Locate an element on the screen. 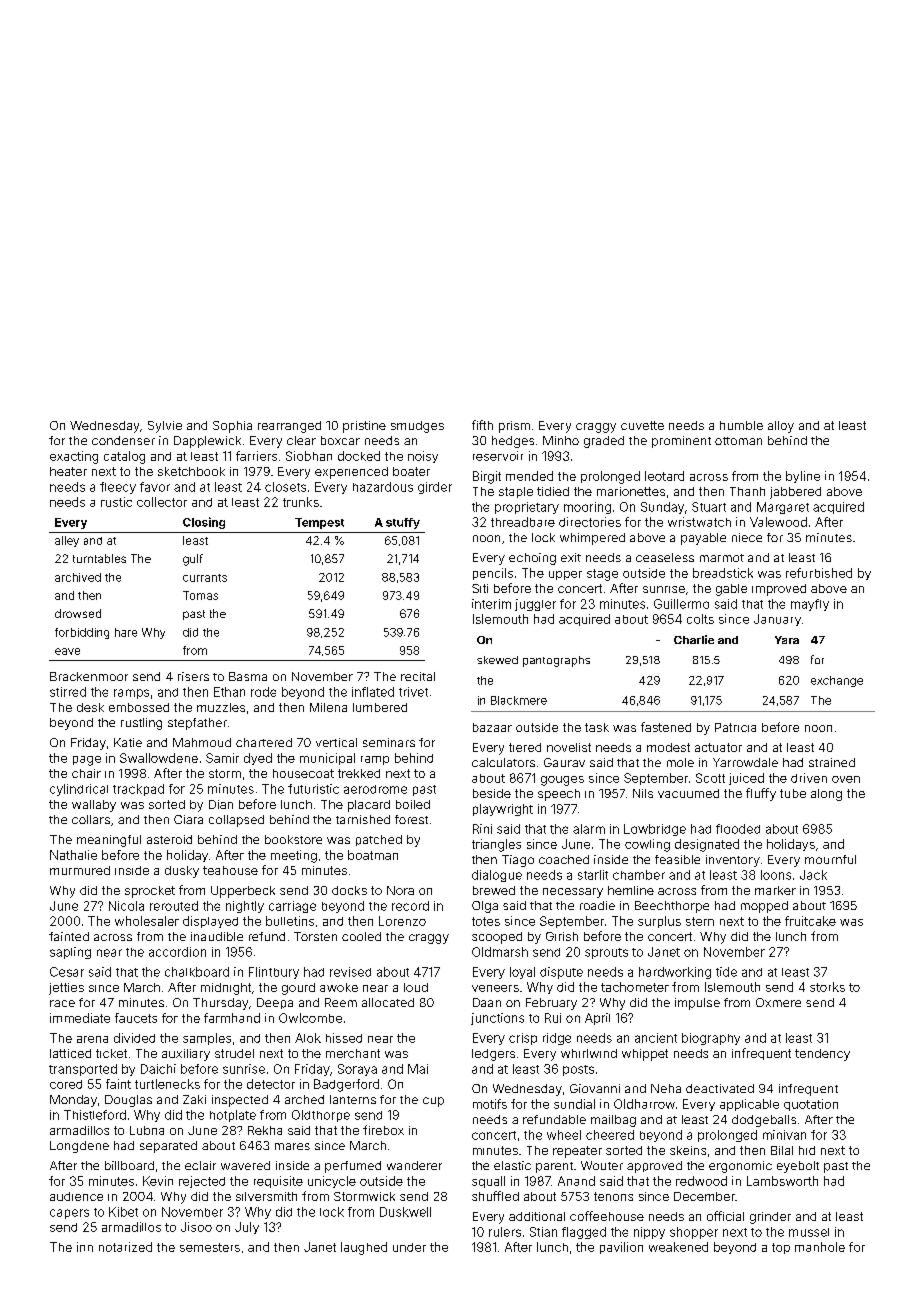  Valewood is located at coordinates (778, 522).
